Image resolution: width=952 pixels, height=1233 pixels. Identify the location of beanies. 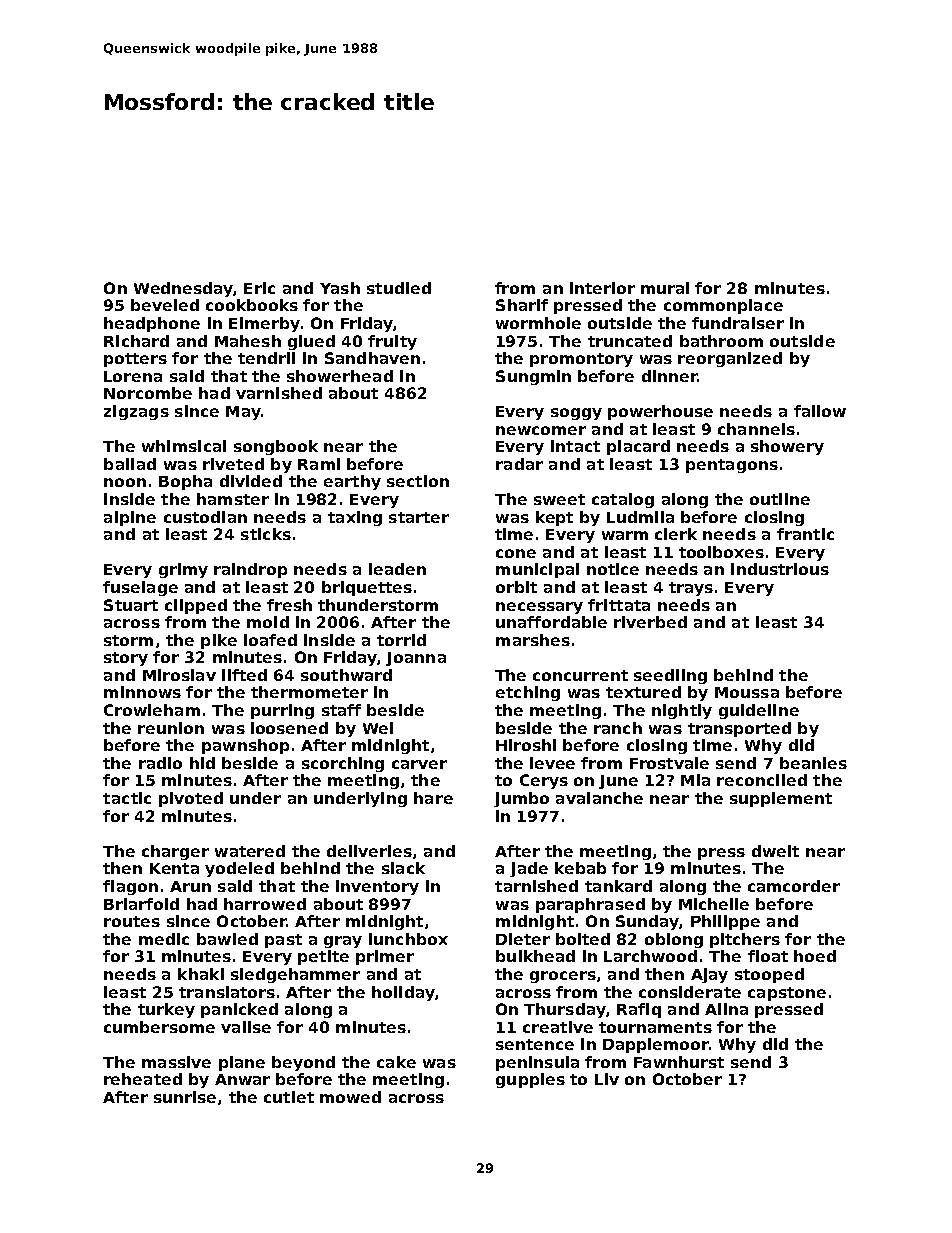
(813, 763).
